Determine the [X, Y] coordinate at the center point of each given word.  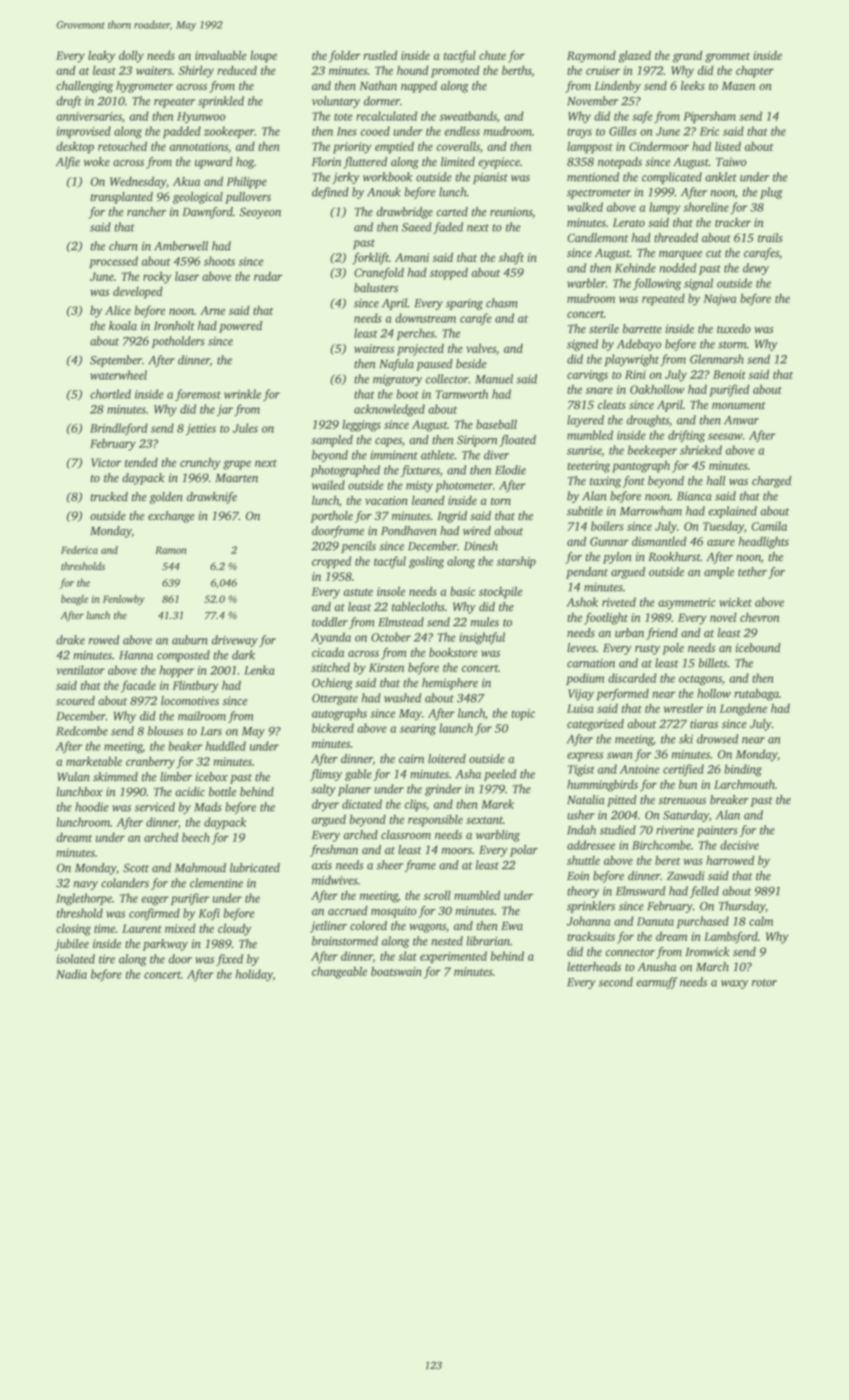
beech [196, 837]
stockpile [500, 593]
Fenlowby [124, 600]
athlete [437, 455]
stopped [449, 274]
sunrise [584, 450]
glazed [634, 57]
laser [187, 276]
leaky [101, 57]
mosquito [394, 912]
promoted [455, 72]
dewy [756, 269]
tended [141, 462]
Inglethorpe [84, 899]
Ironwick [707, 952]
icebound [758, 648]
